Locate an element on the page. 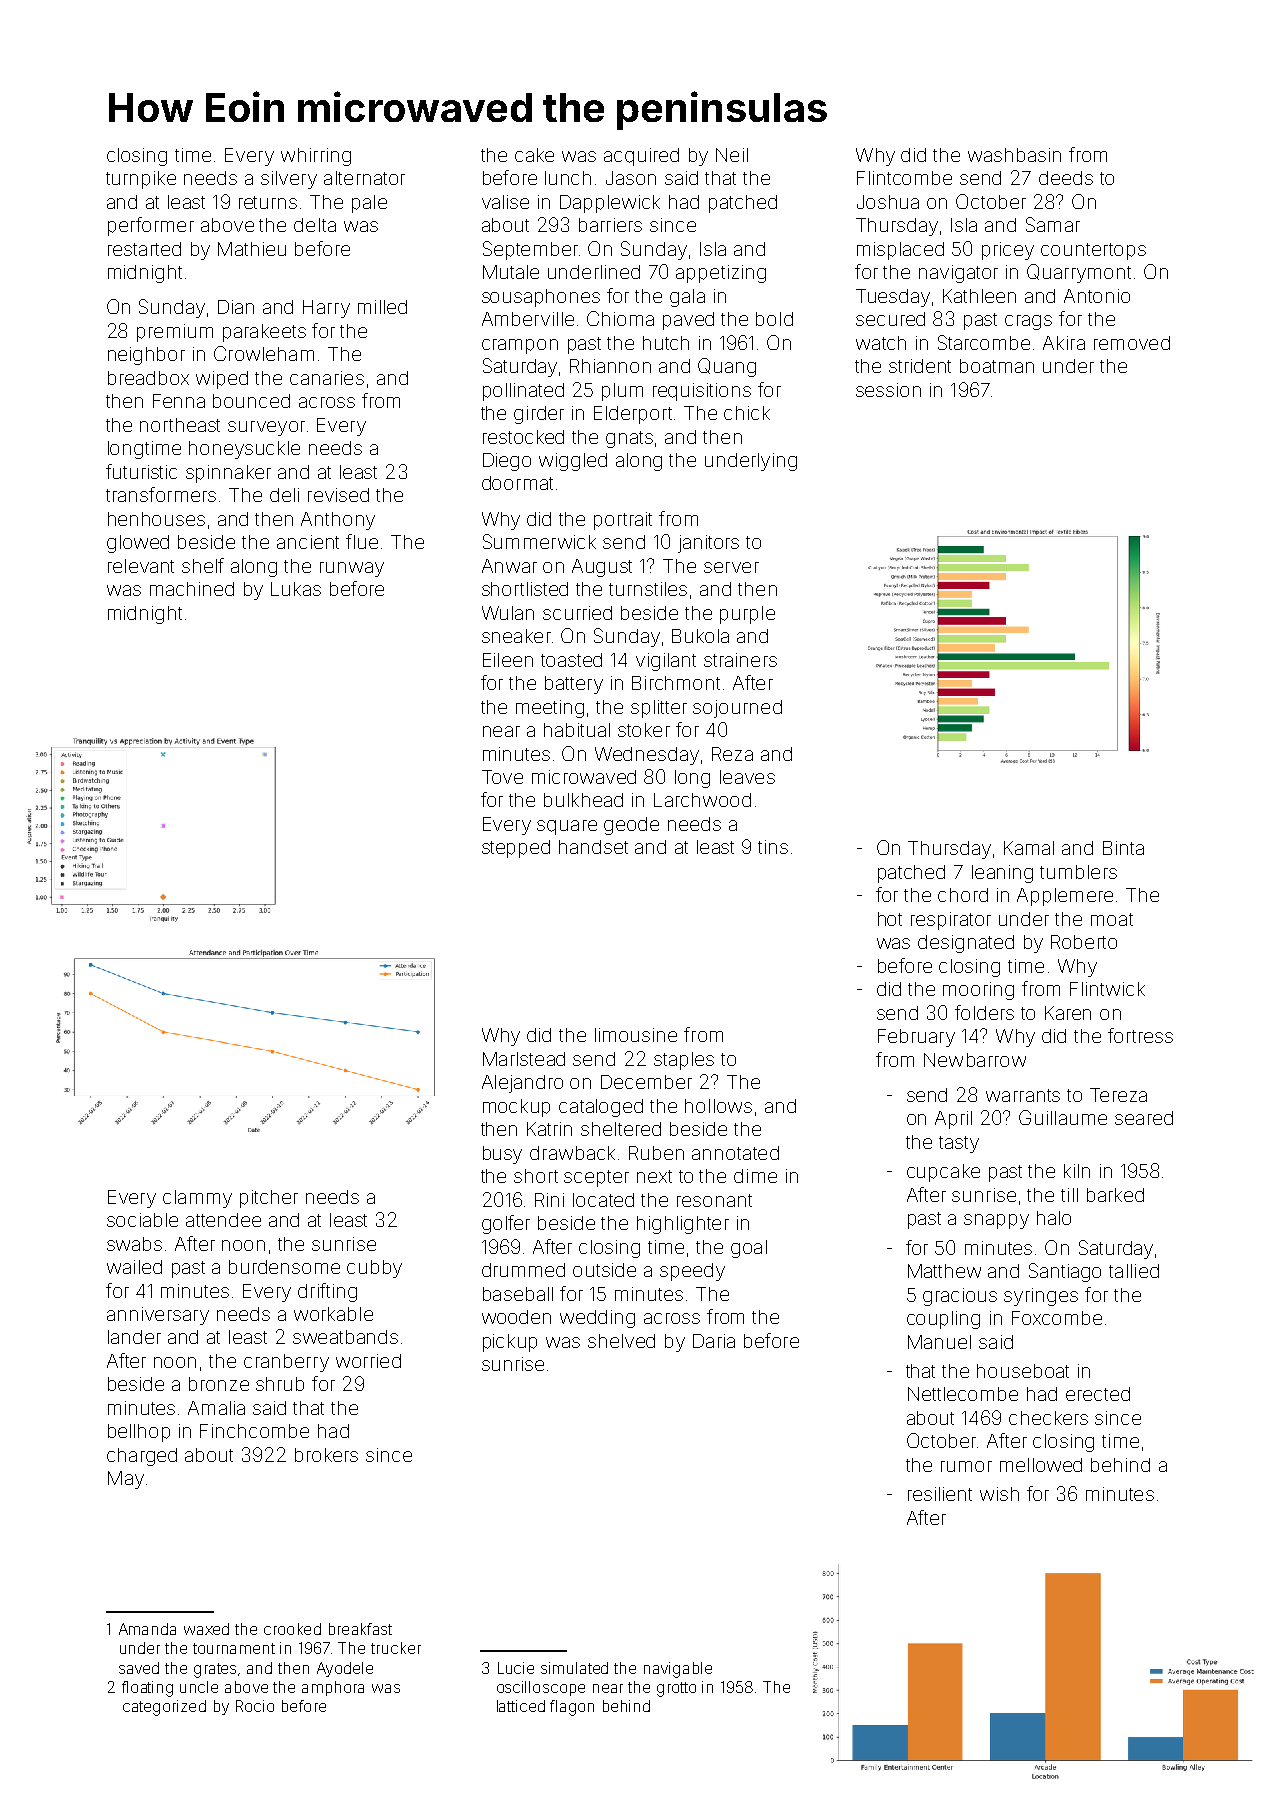  saved is located at coordinates (139, 1668).
